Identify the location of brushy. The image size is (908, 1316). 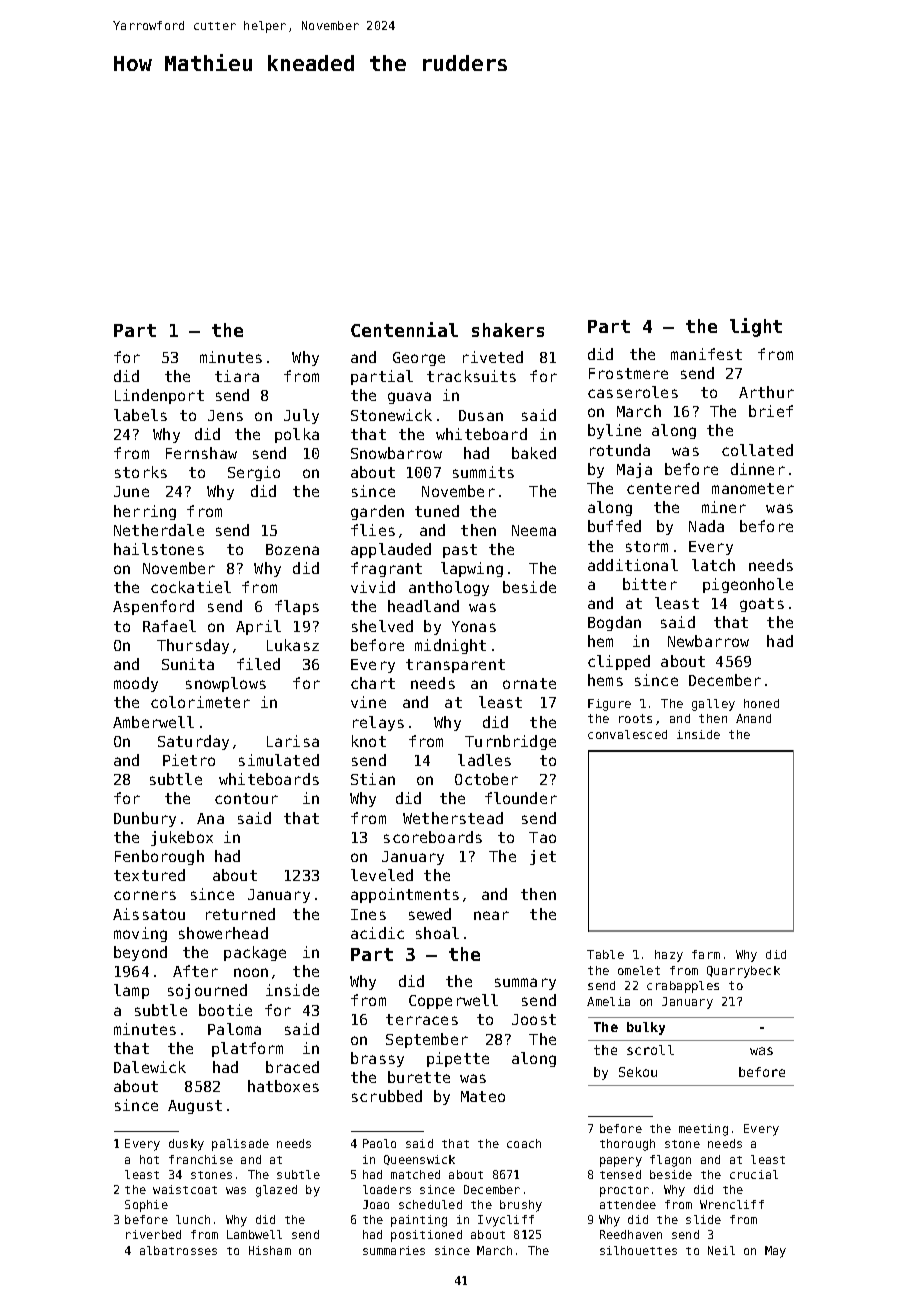
(521, 1206).
